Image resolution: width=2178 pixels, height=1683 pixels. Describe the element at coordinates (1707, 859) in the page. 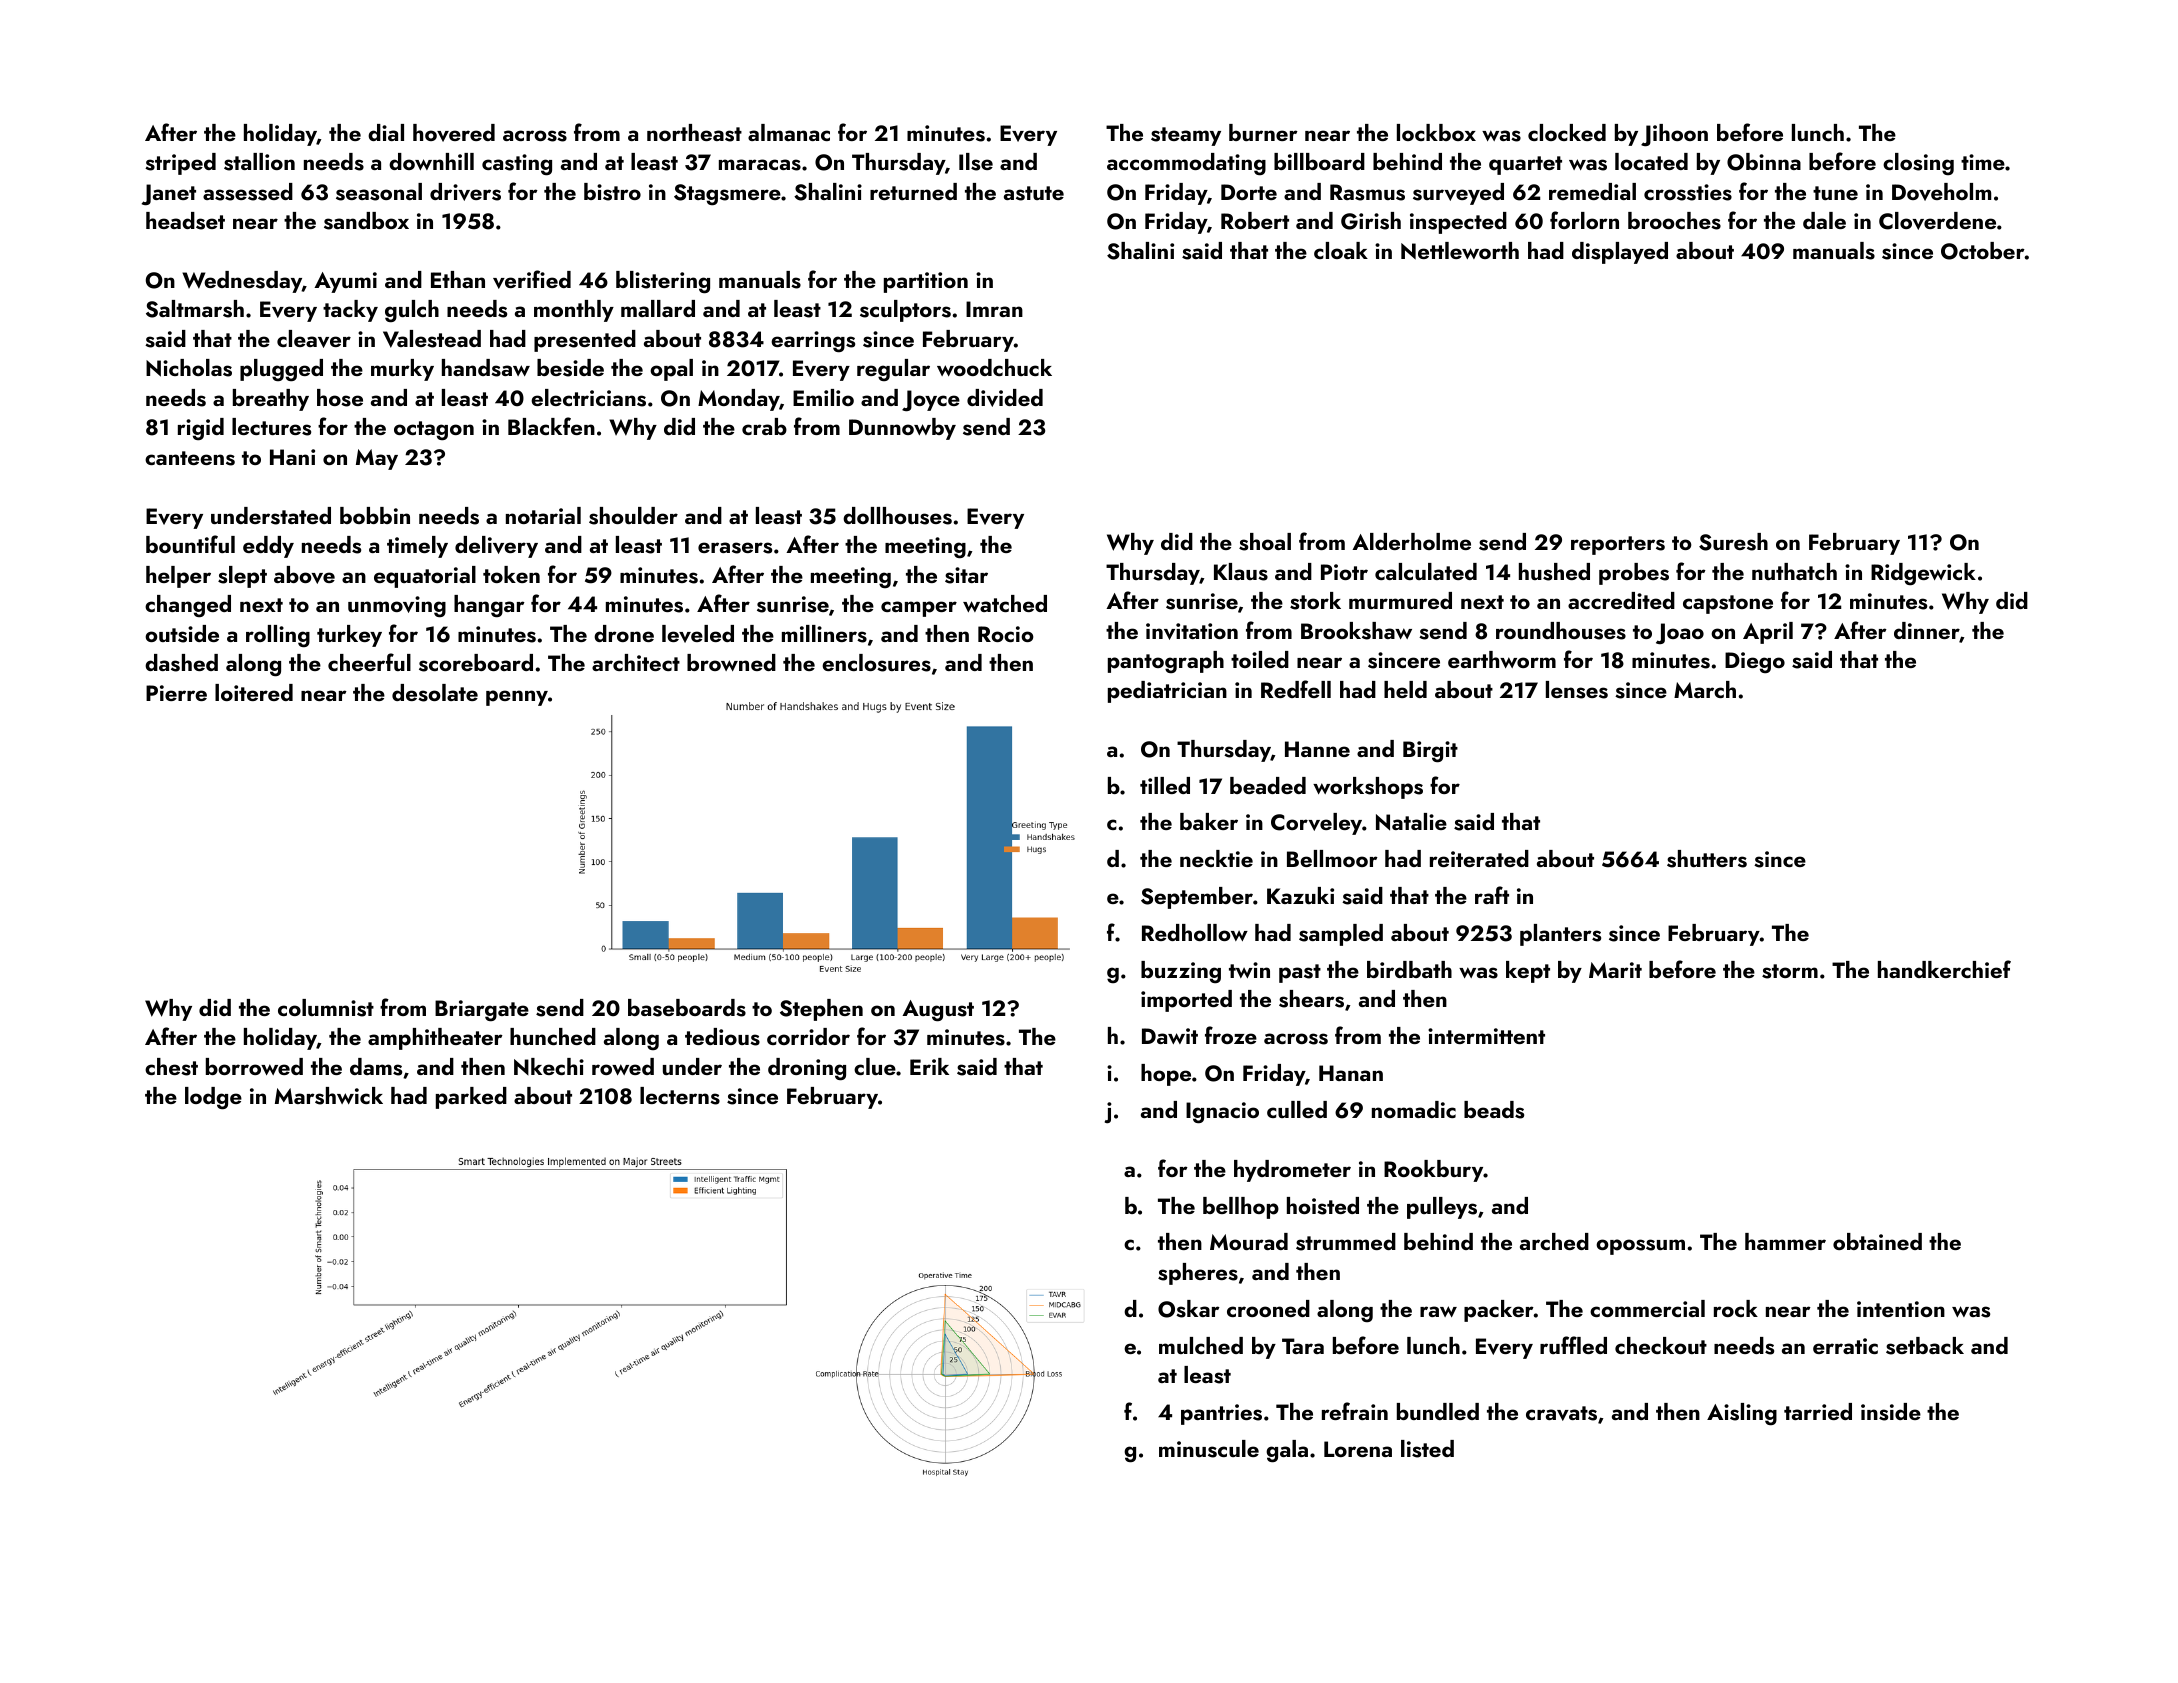

I see `shutters` at that location.
